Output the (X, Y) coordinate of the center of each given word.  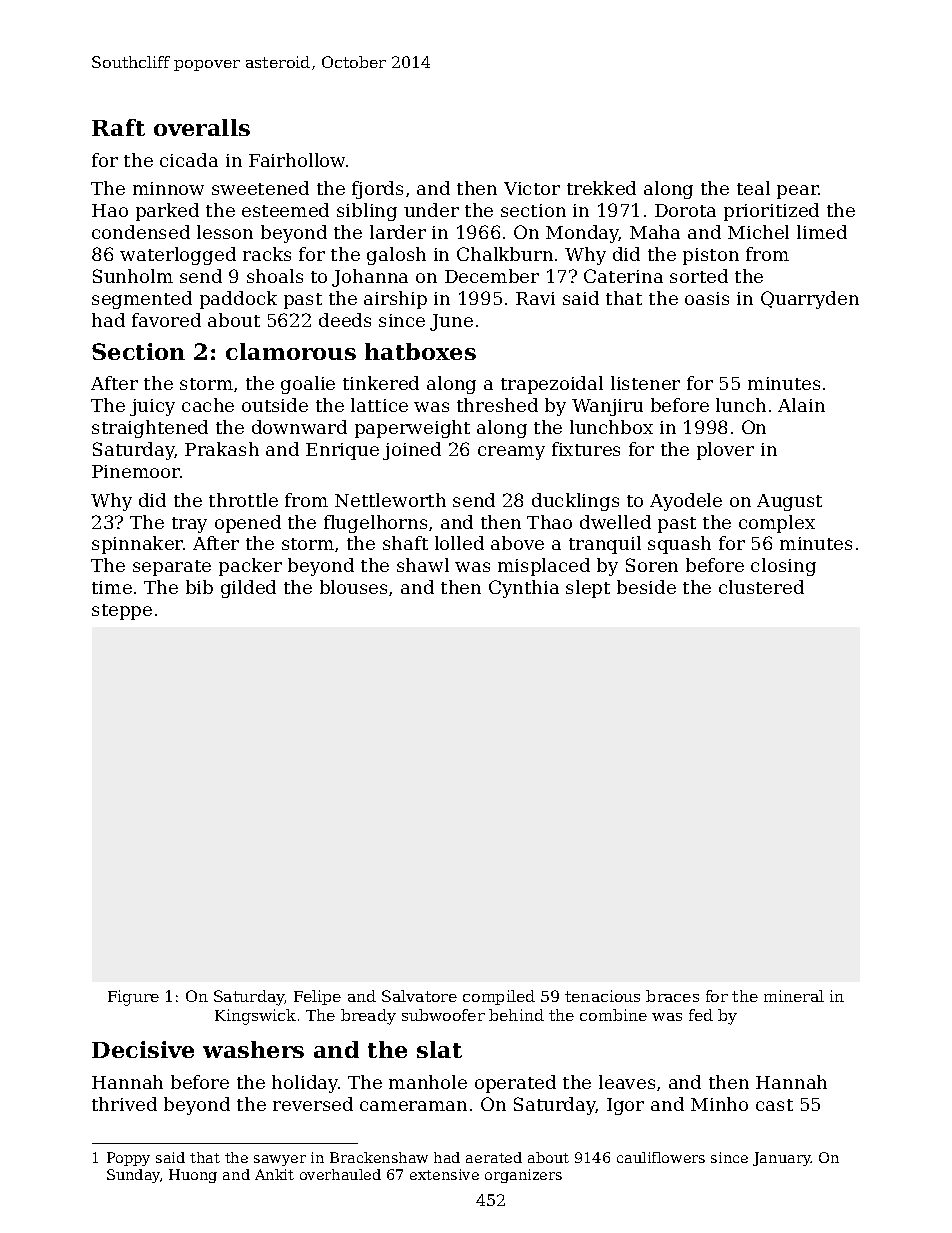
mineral (794, 996)
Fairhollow (297, 160)
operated (515, 1084)
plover (725, 451)
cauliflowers (661, 1157)
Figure (133, 998)
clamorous (291, 351)
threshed (497, 405)
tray (189, 525)
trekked (601, 188)
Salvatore (419, 996)
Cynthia (524, 589)
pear (798, 192)
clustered (761, 587)
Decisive (143, 1049)
